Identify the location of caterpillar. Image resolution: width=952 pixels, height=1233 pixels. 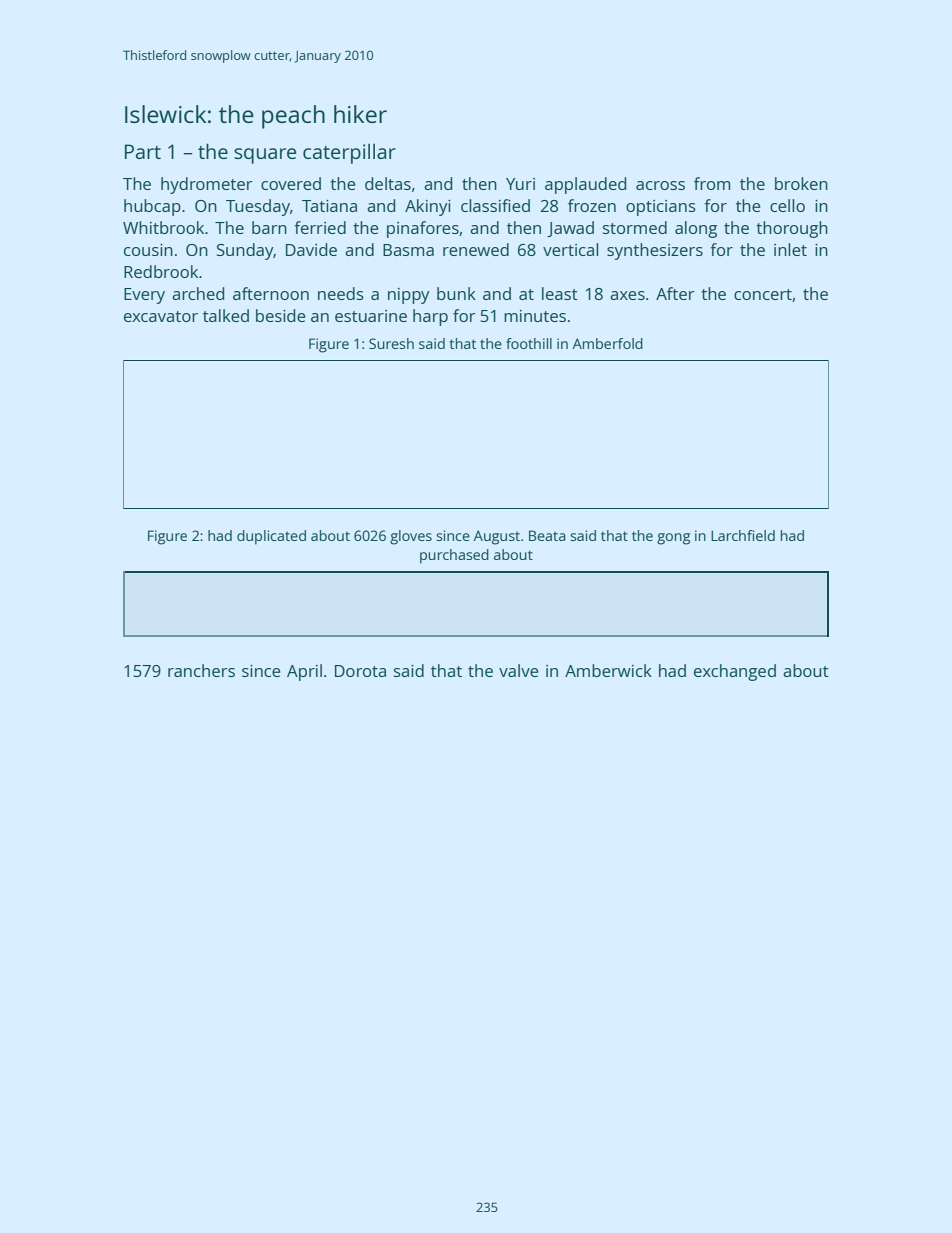
(349, 153).
